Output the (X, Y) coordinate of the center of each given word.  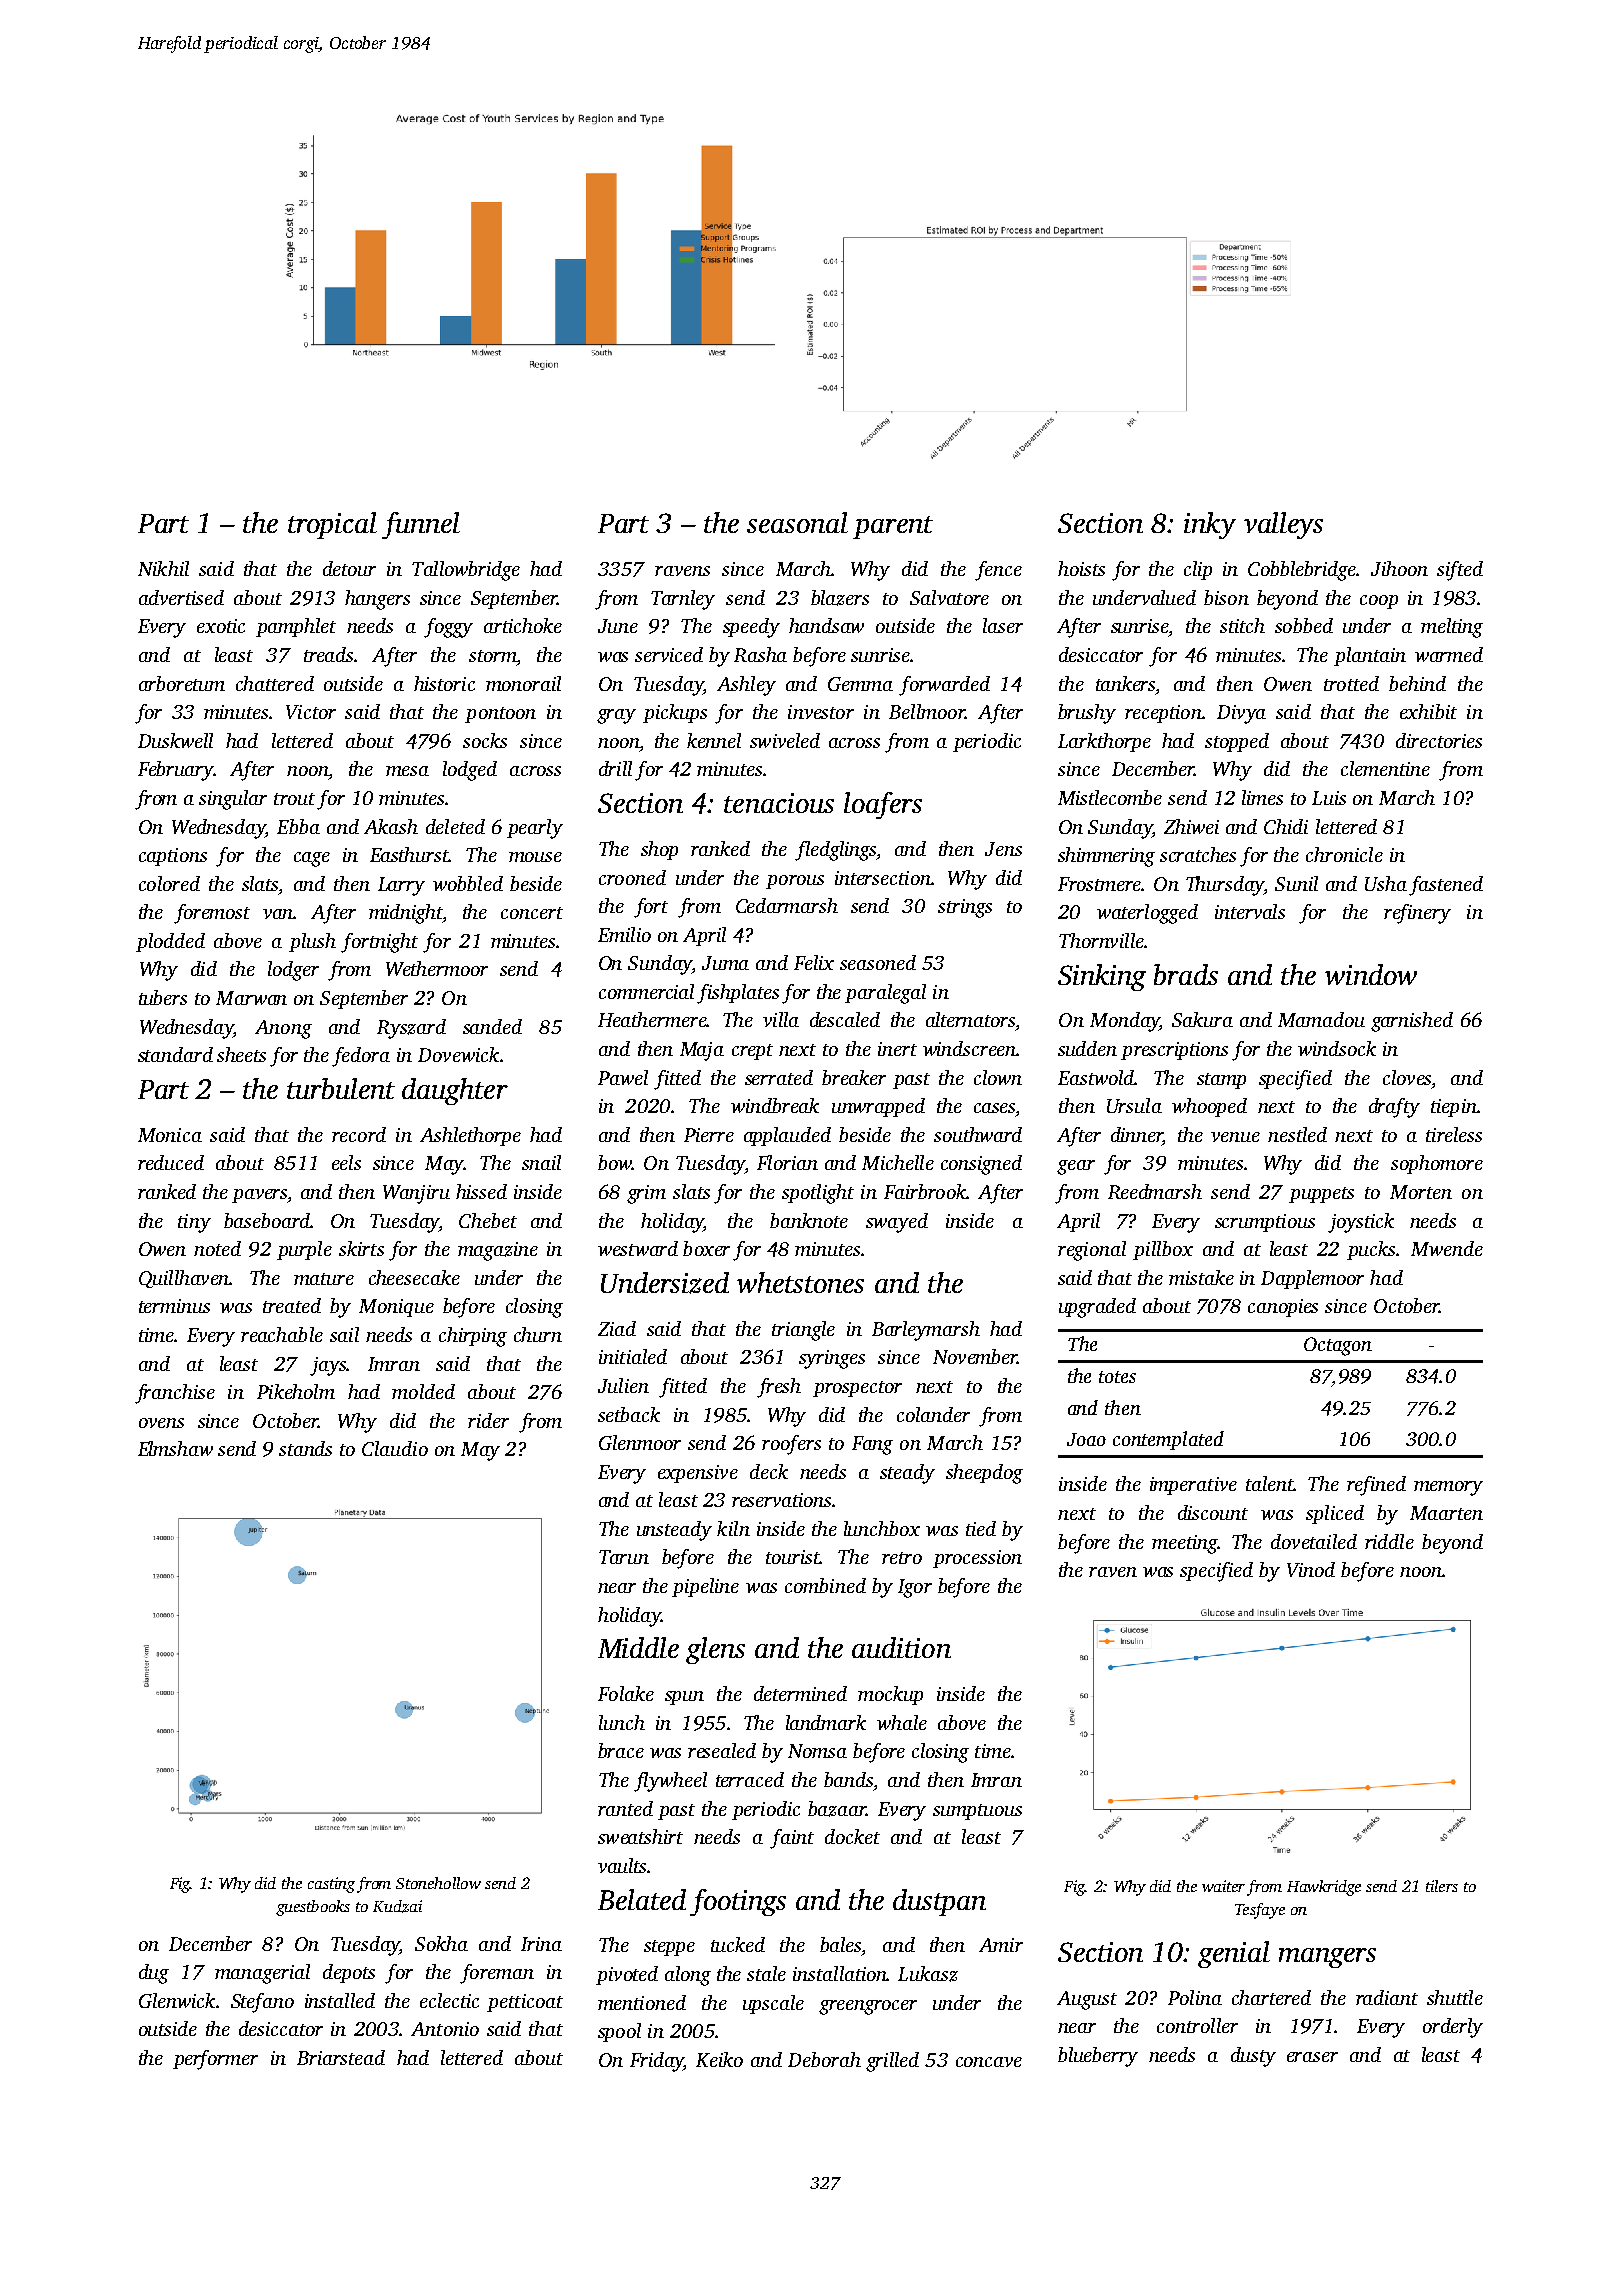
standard (175, 1054)
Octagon (1338, 1346)
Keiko (719, 2059)
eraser (1312, 2057)
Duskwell (175, 740)
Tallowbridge (466, 571)
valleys (1283, 525)
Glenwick (177, 2000)
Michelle (898, 1162)
